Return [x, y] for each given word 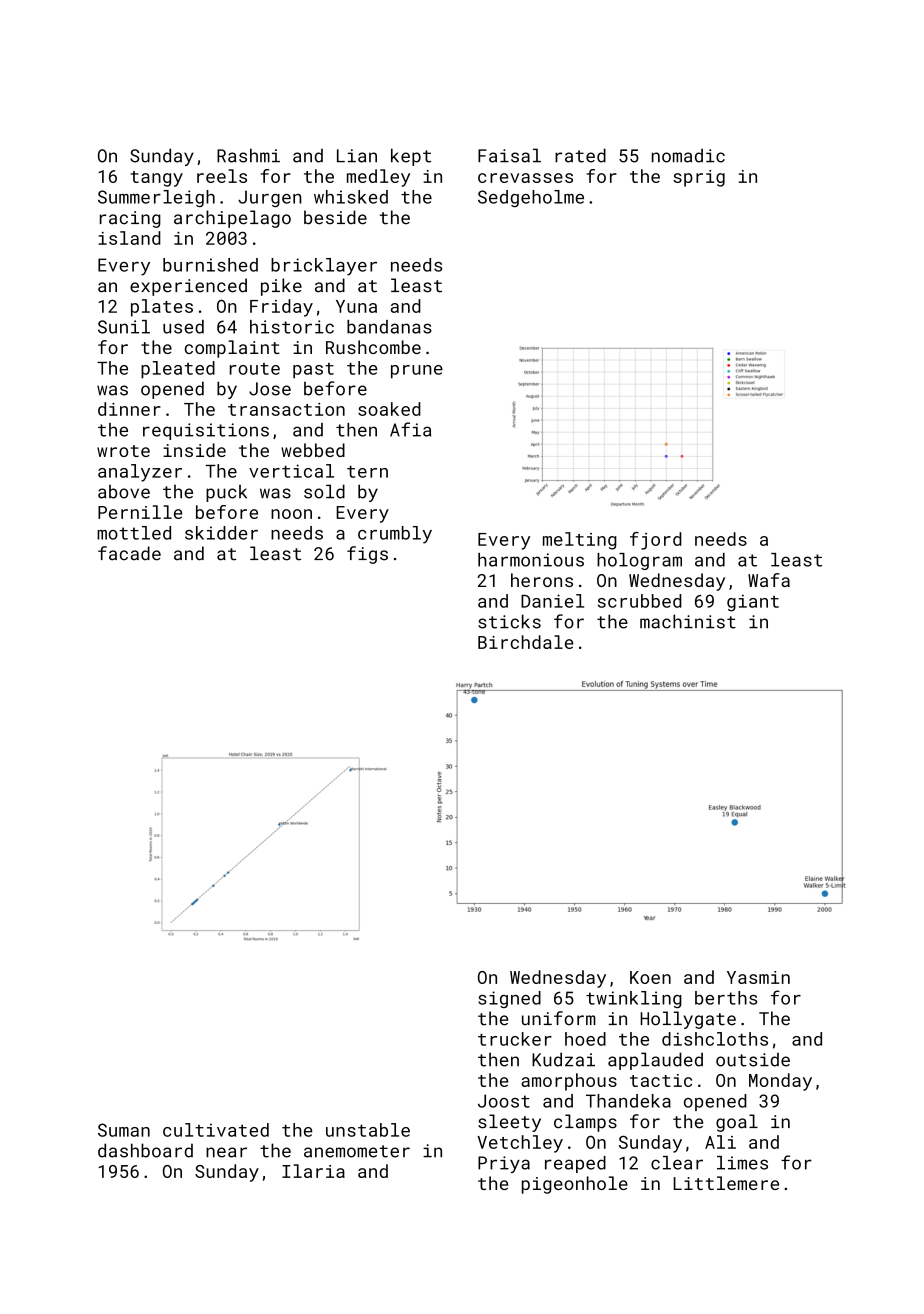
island [129, 238]
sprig [699, 178]
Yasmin [758, 977]
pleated [178, 370]
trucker [515, 1039]
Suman [124, 1130]
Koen [650, 977]
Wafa [769, 580]
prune [417, 372]
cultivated [216, 1130]
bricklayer [324, 267]
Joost [504, 1101]
